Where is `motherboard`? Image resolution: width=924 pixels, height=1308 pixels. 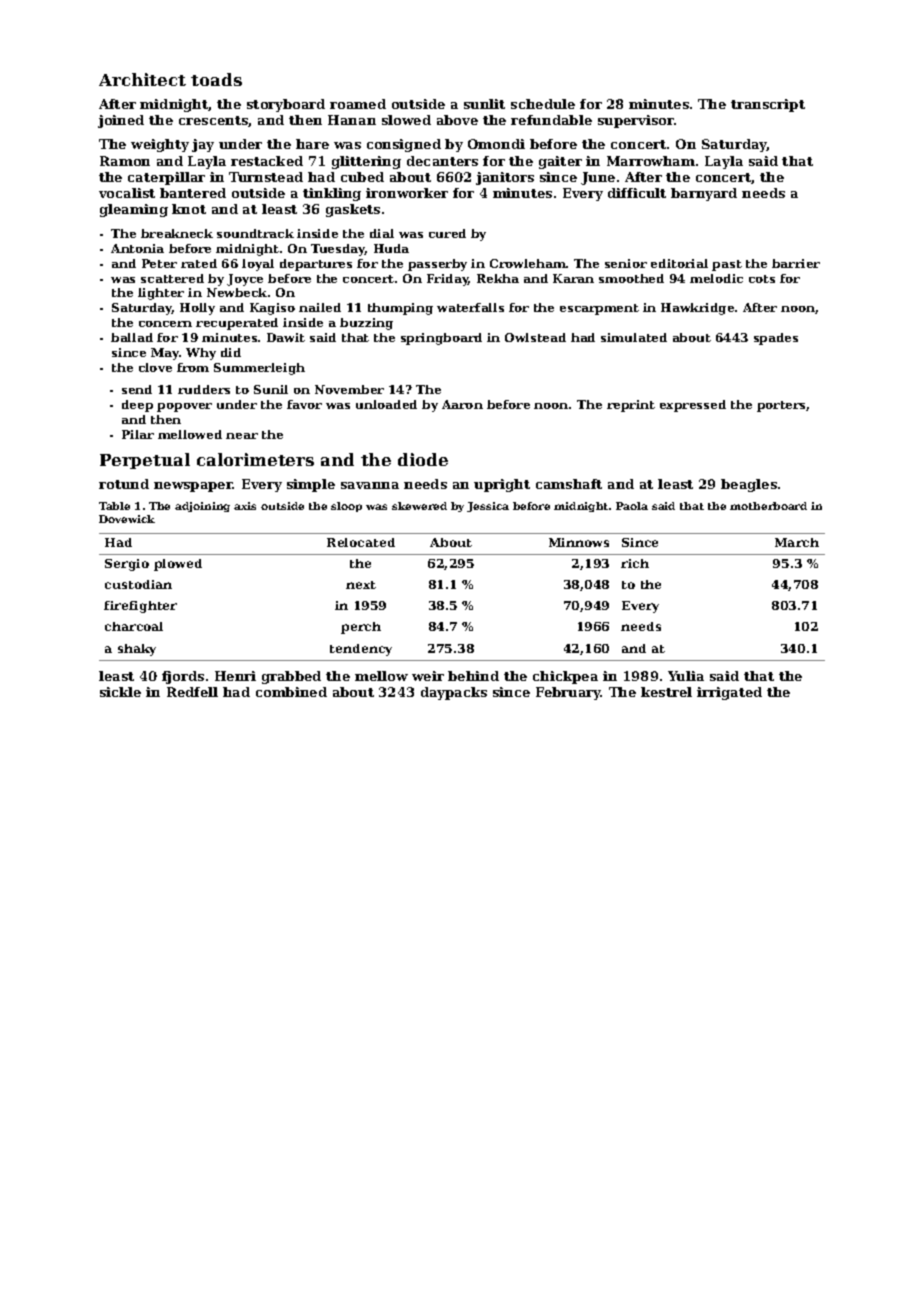
motherboard is located at coordinates (768, 506).
